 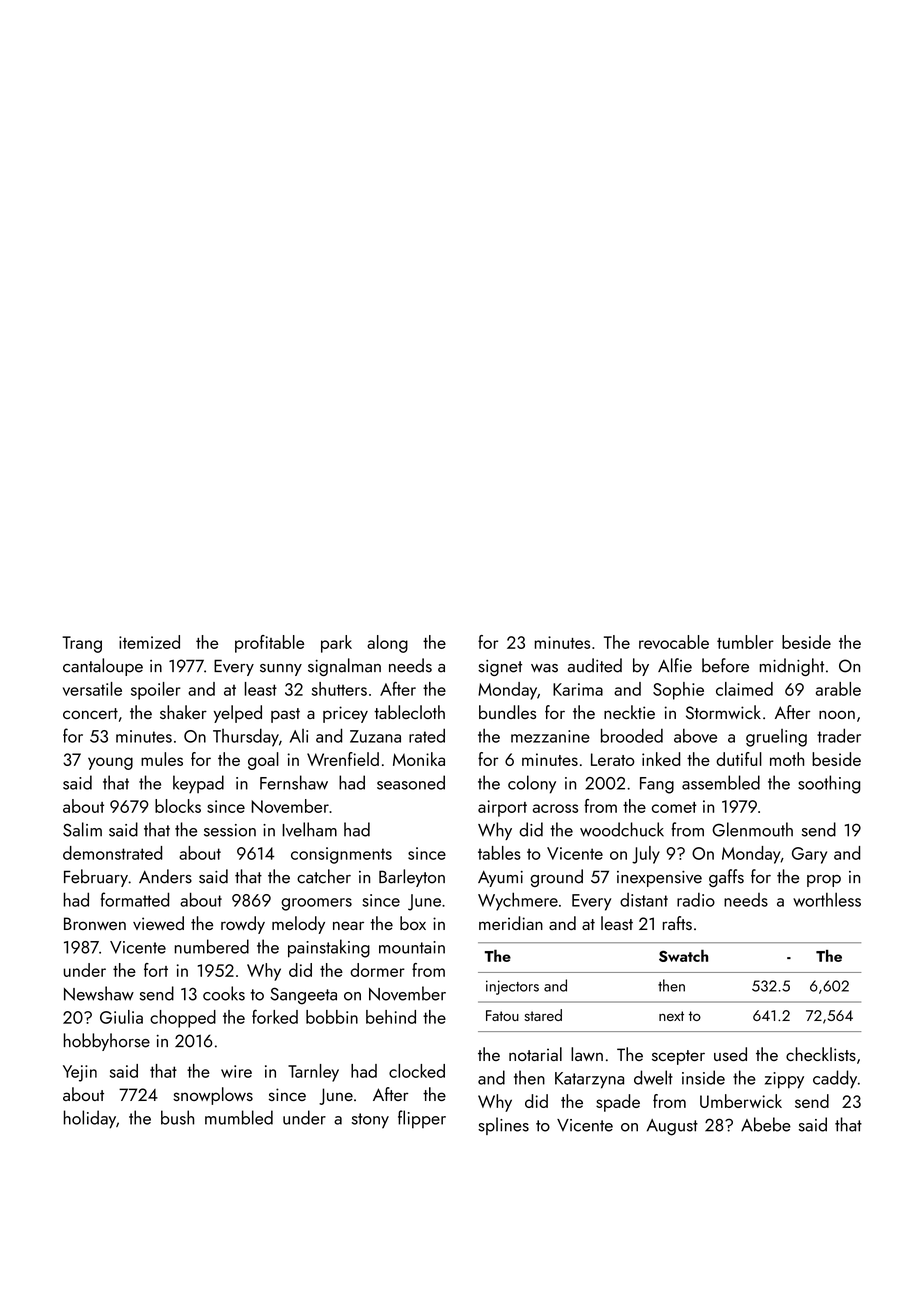 I want to click on Tarnley, so click(x=313, y=1073).
